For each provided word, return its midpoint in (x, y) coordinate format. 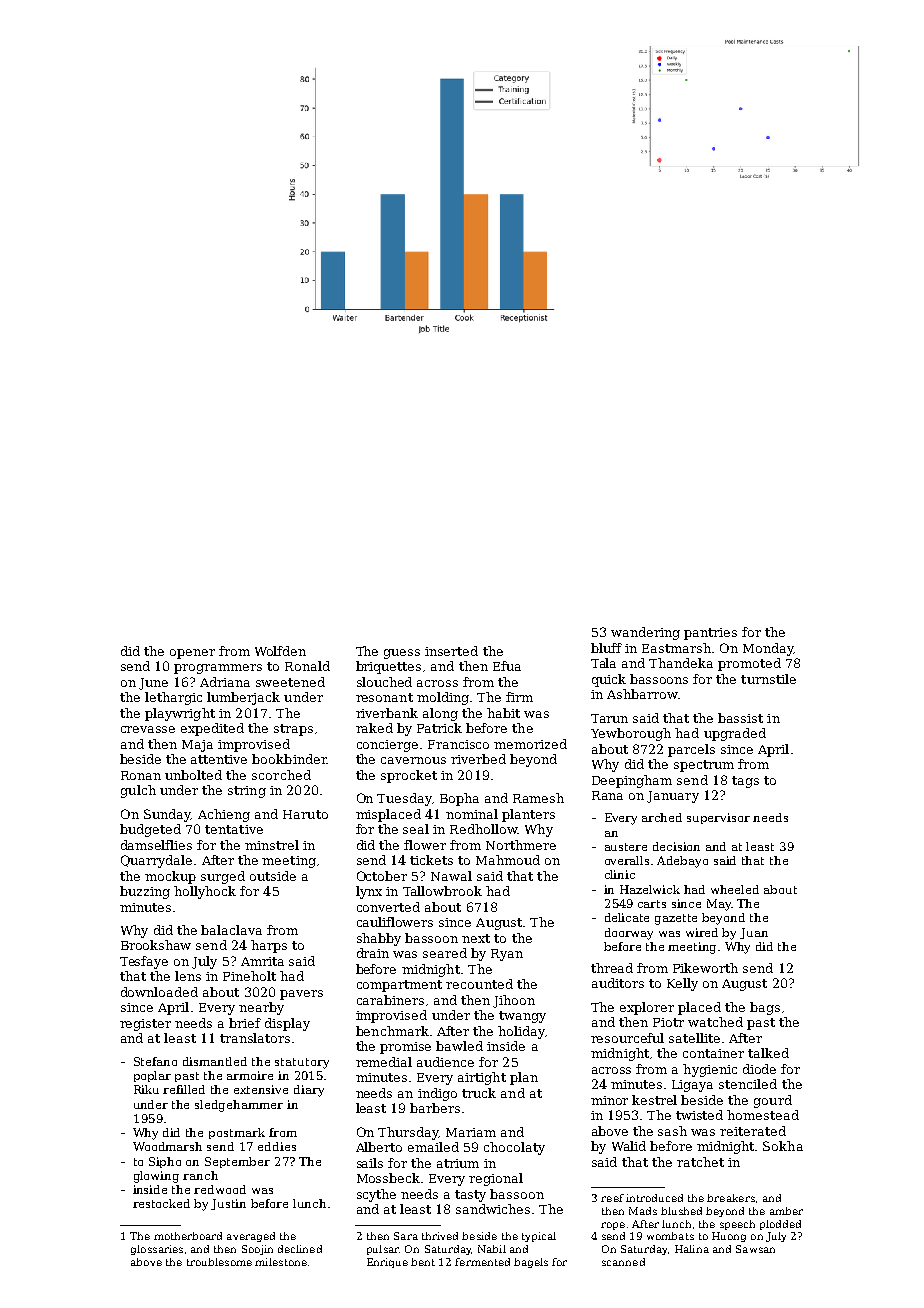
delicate (627, 917)
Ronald (307, 666)
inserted (451, 651)
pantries (710, 634)
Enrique (387, 1263)
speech (737, 1225)
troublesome (219, 1262)
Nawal (451, 876)
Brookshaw (156, 945)
